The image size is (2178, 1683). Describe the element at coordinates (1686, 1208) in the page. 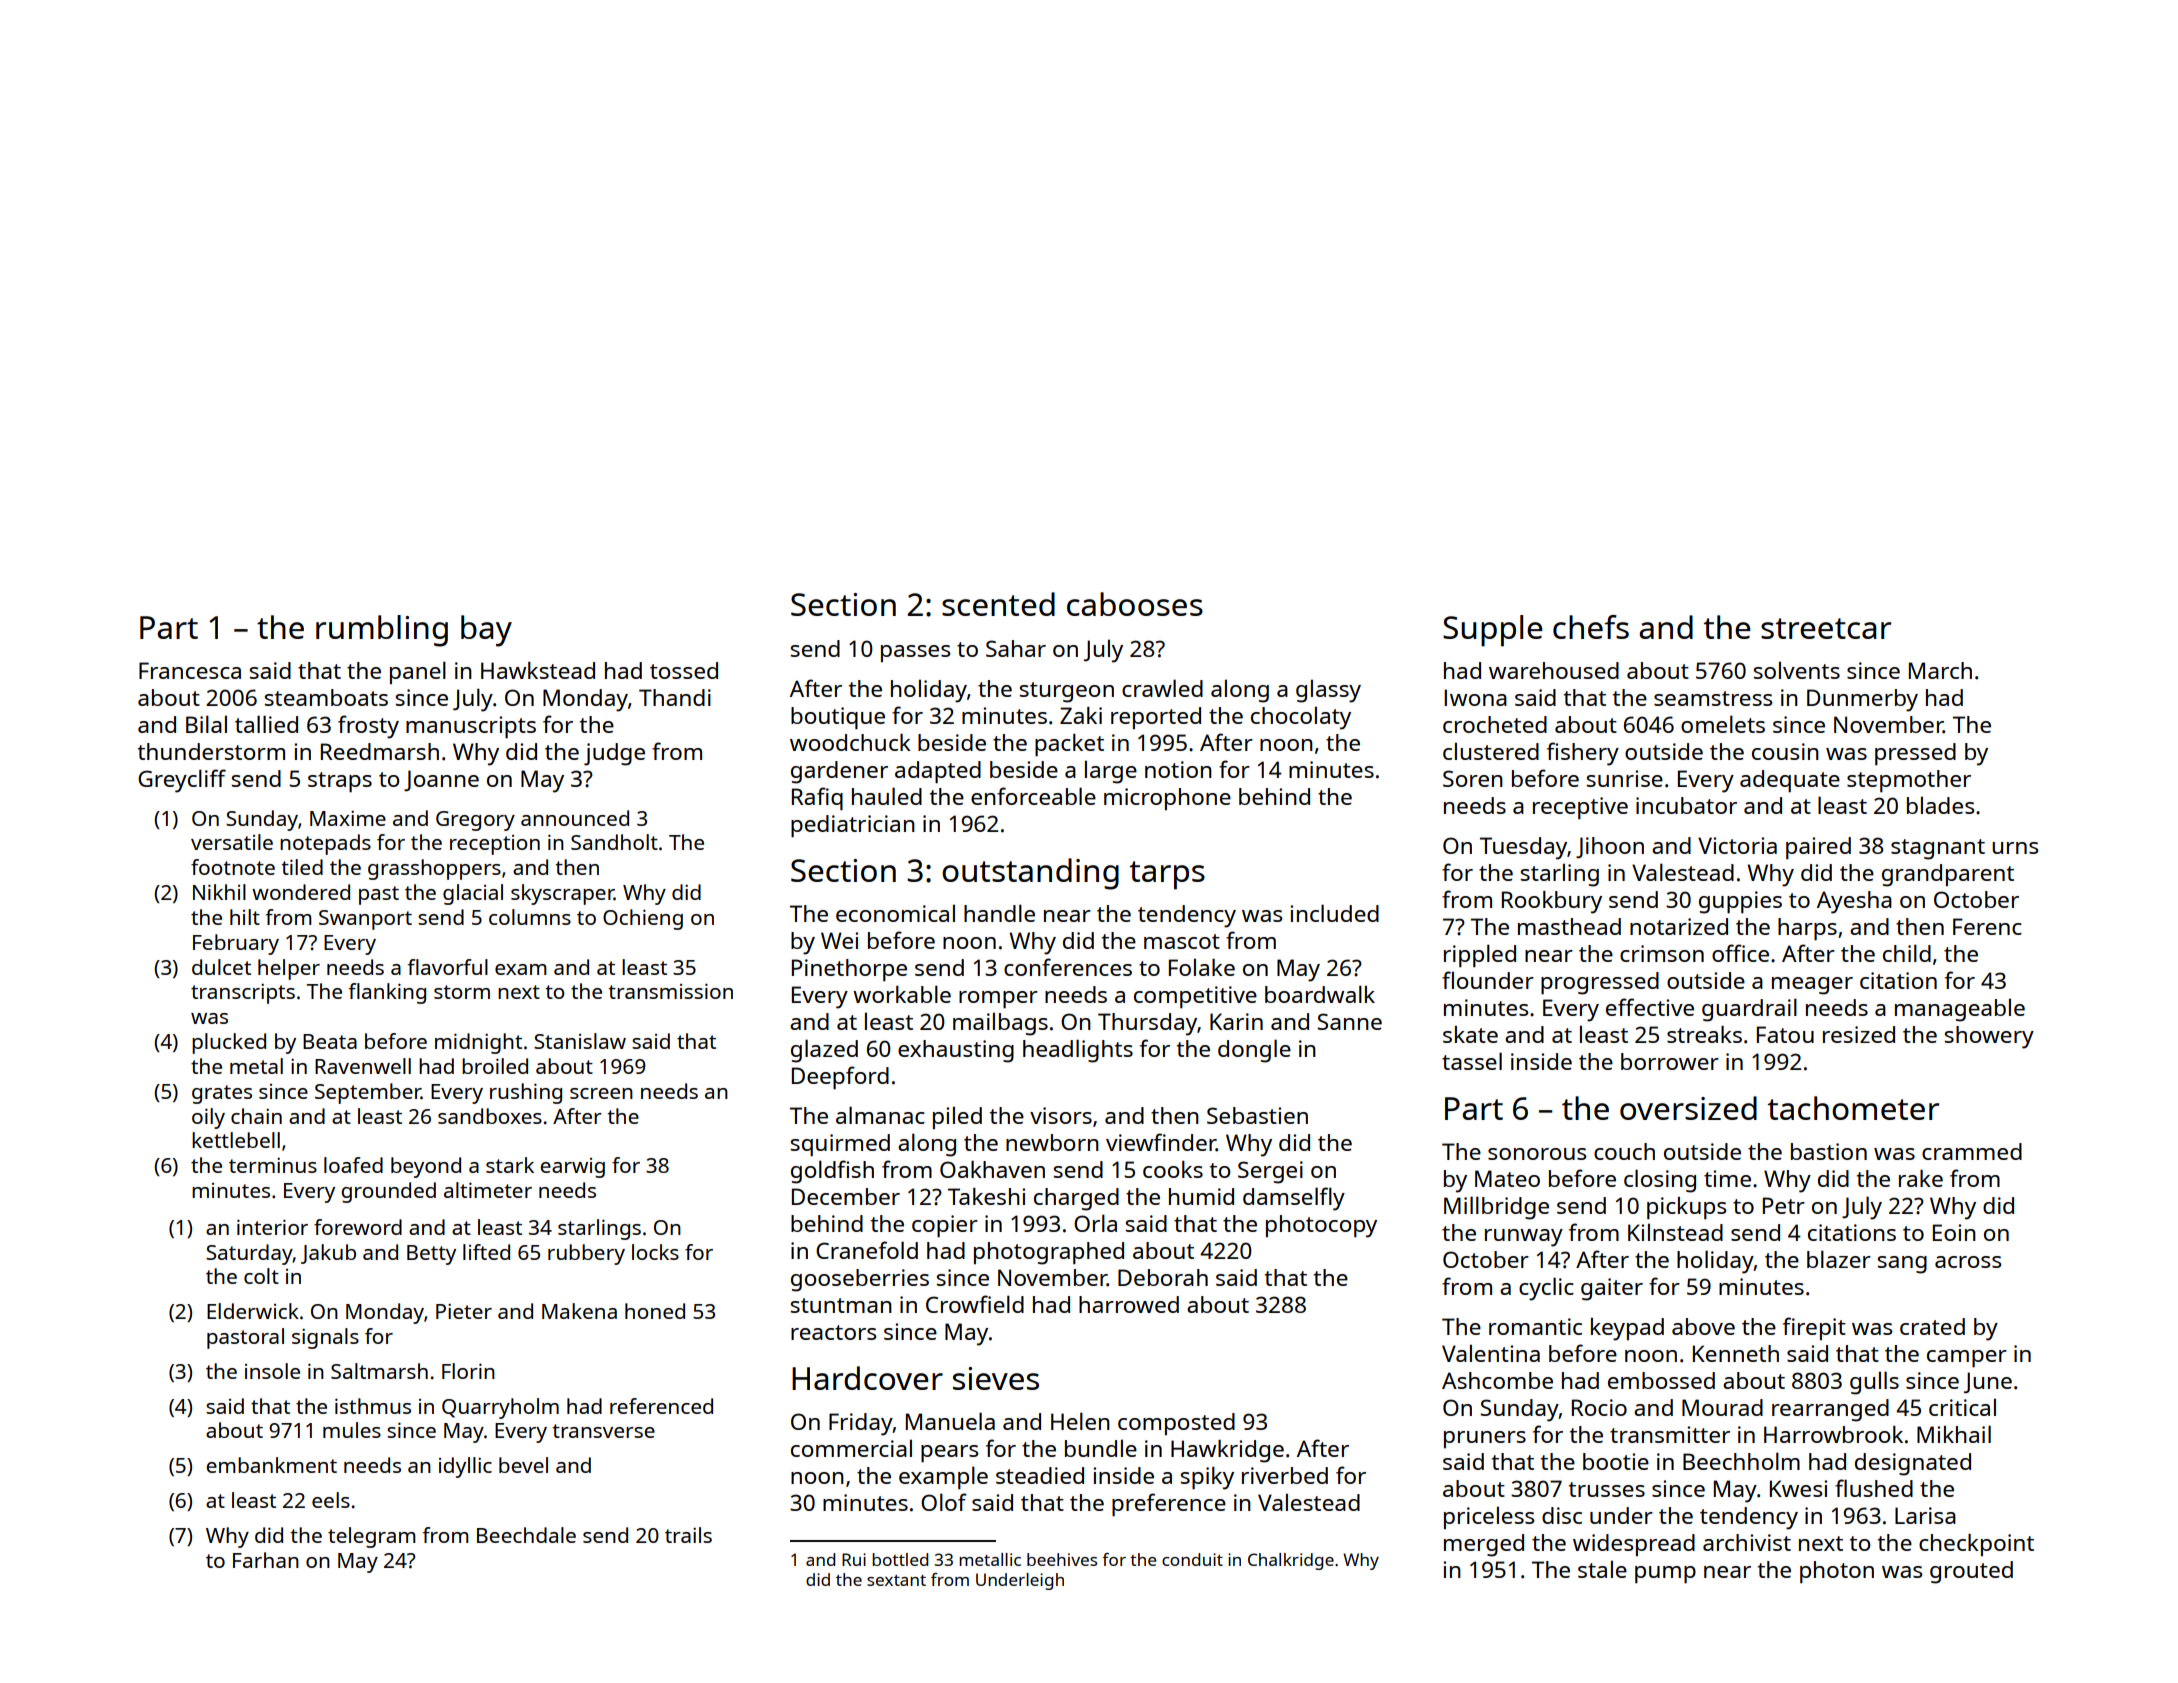

I see `pickups` at that location.
